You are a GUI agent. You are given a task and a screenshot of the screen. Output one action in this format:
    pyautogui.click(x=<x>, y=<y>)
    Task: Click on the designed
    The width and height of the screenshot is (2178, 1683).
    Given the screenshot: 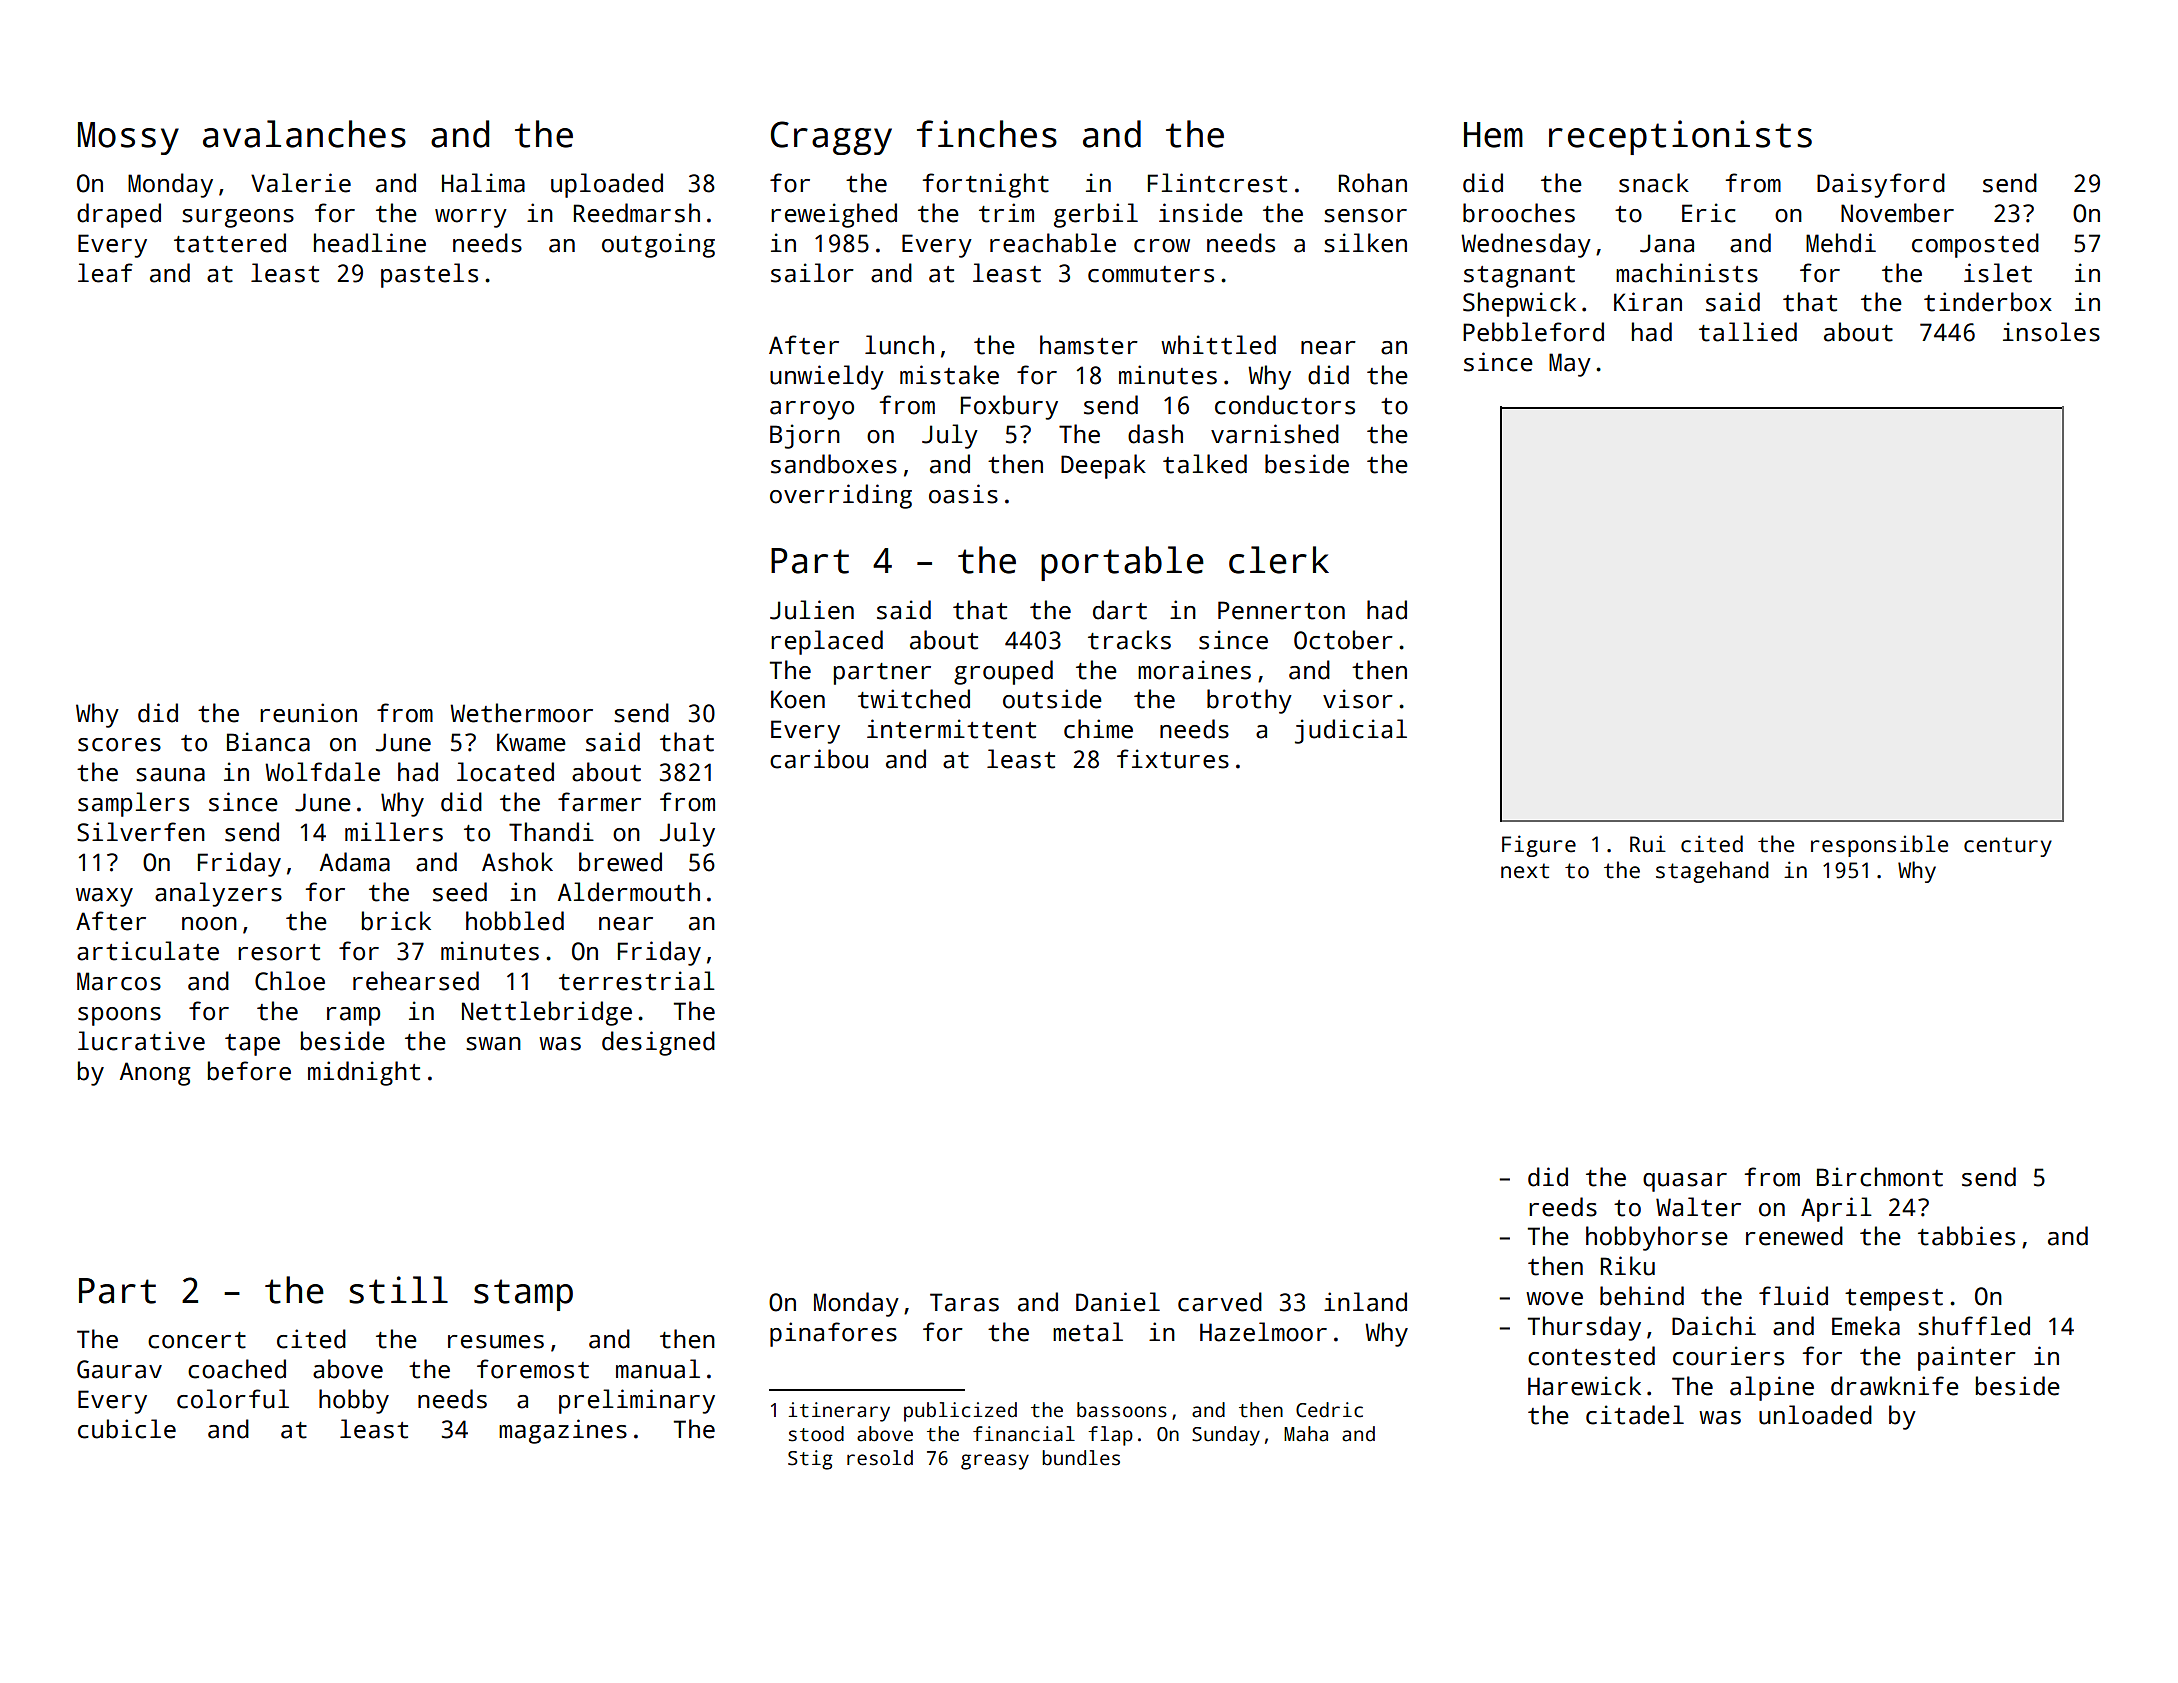 What is the action you would take?
    pyautogui.click(x=658, y=1043)
